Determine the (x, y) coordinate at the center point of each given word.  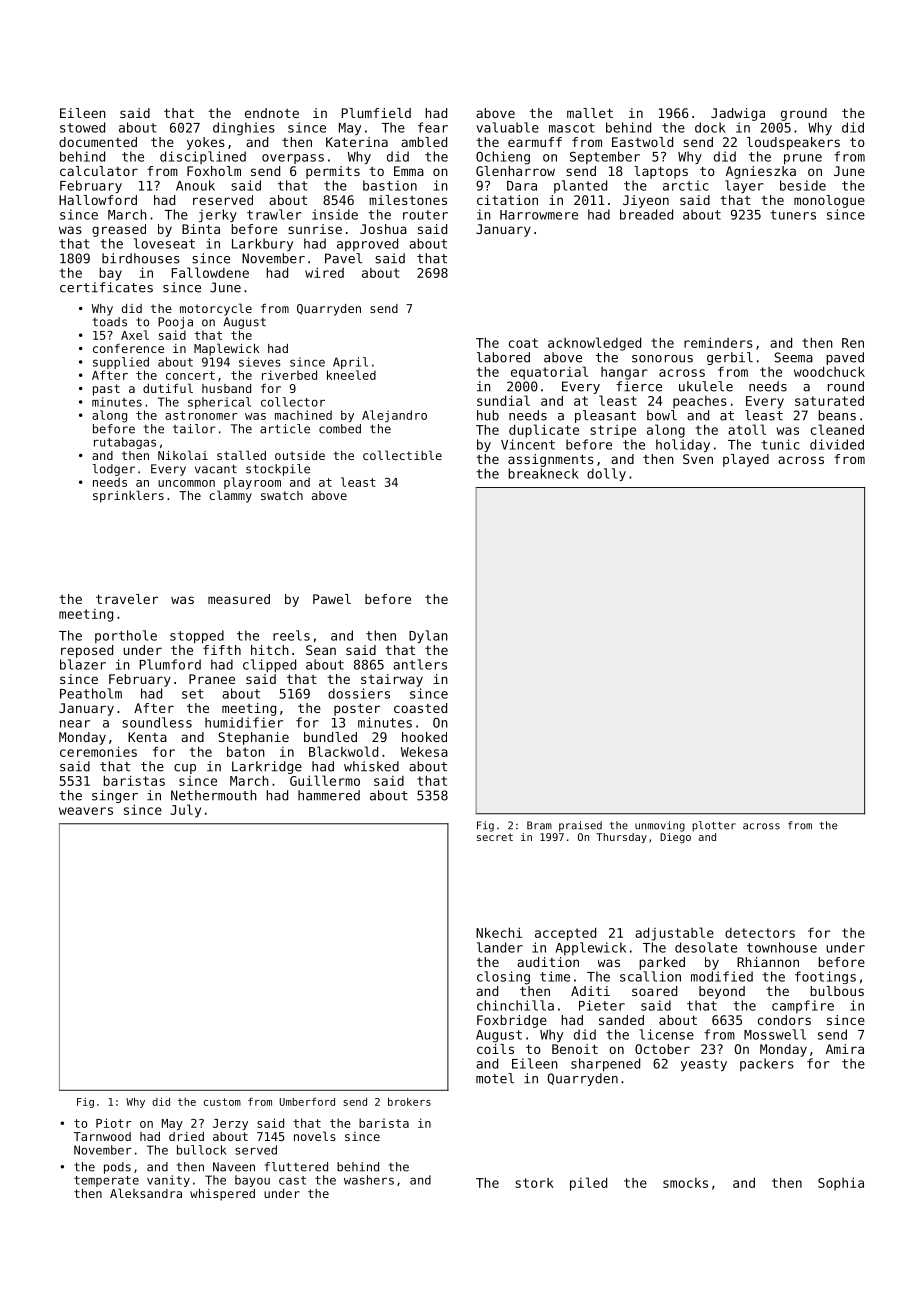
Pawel (332, 599)
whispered (222, 1195)
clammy (230, 496)
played (746, 460)
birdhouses (141, 258)
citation (507, 200)
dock (710, 127)
